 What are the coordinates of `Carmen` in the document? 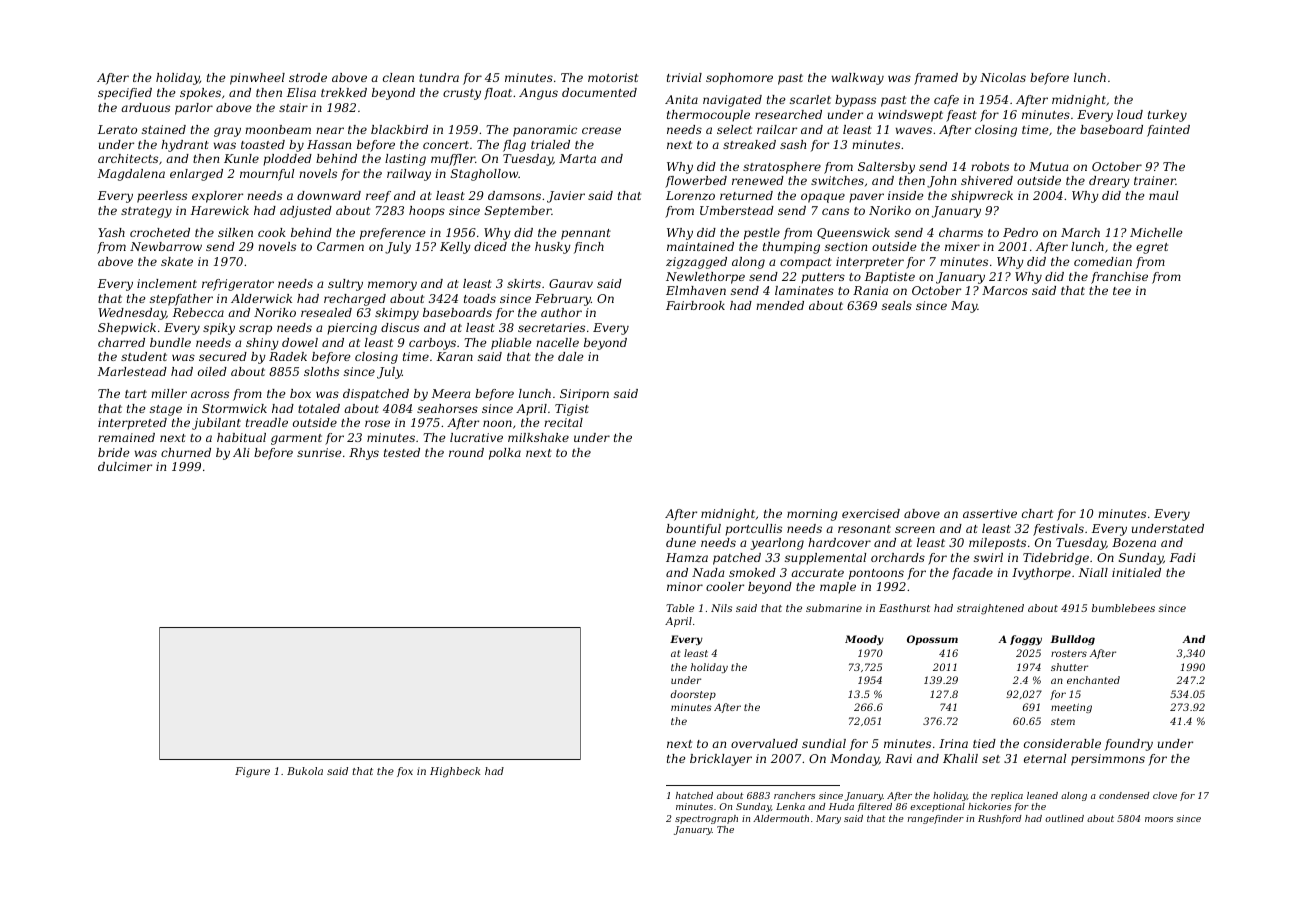 It's located at (340, 246).
